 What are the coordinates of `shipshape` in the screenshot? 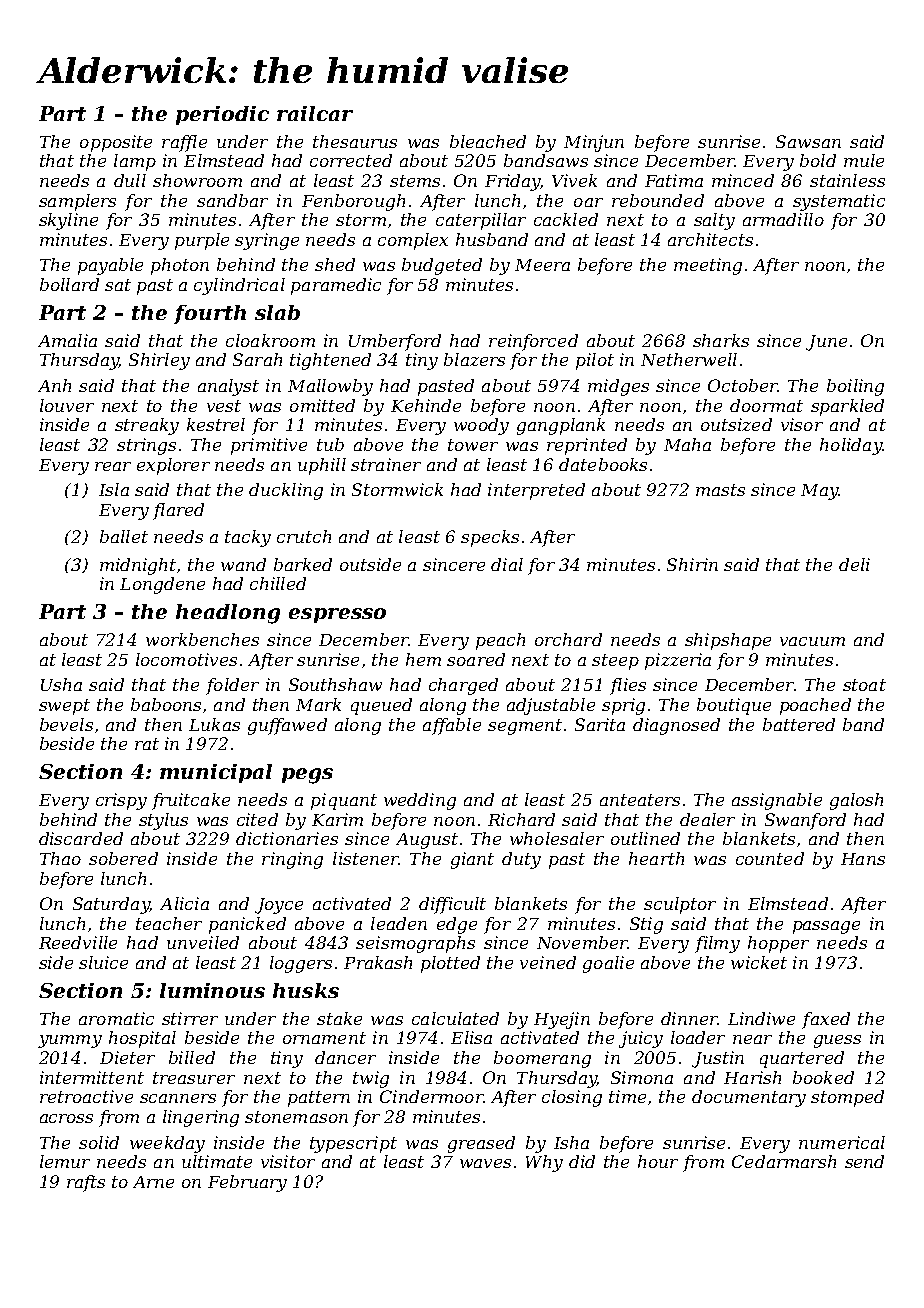 It's located at (728, 641).
